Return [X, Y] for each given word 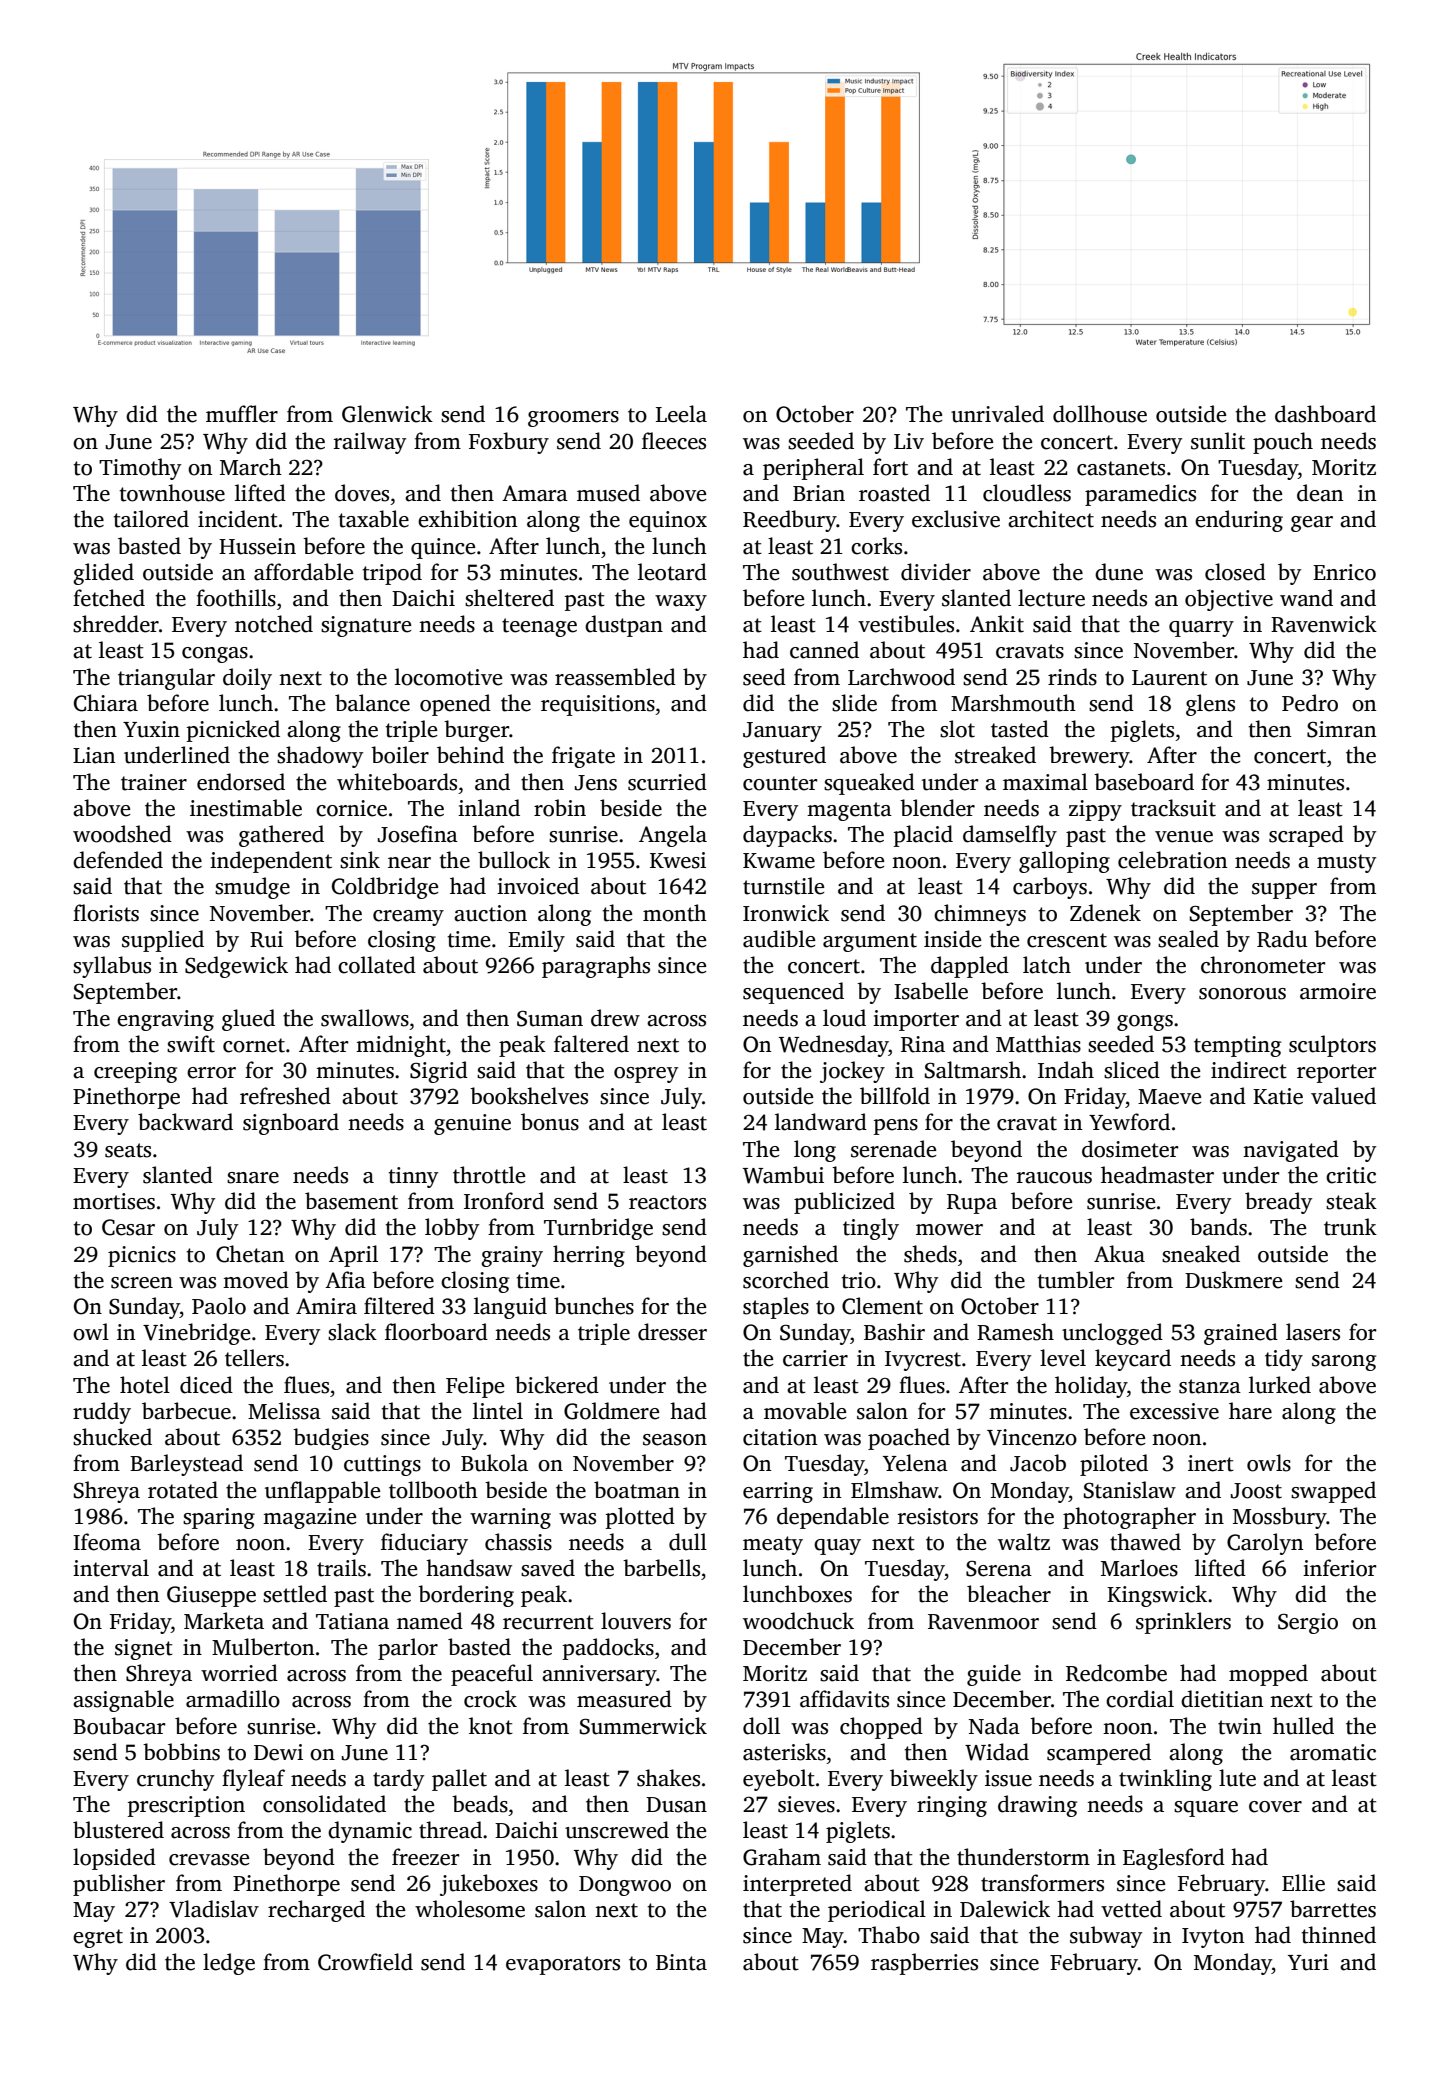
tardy [398, 1780]
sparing [219, 1518]
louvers [636, 1621]
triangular [166, 679]
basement [351, 1201]
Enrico [1344, 572]
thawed [1145, 1542]
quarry [1201, 629]
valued [1343, 1096]
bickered [557, 1385]
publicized [844, 1203]
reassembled [615, 677]
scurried [667, 782]
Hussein [257, 546]
